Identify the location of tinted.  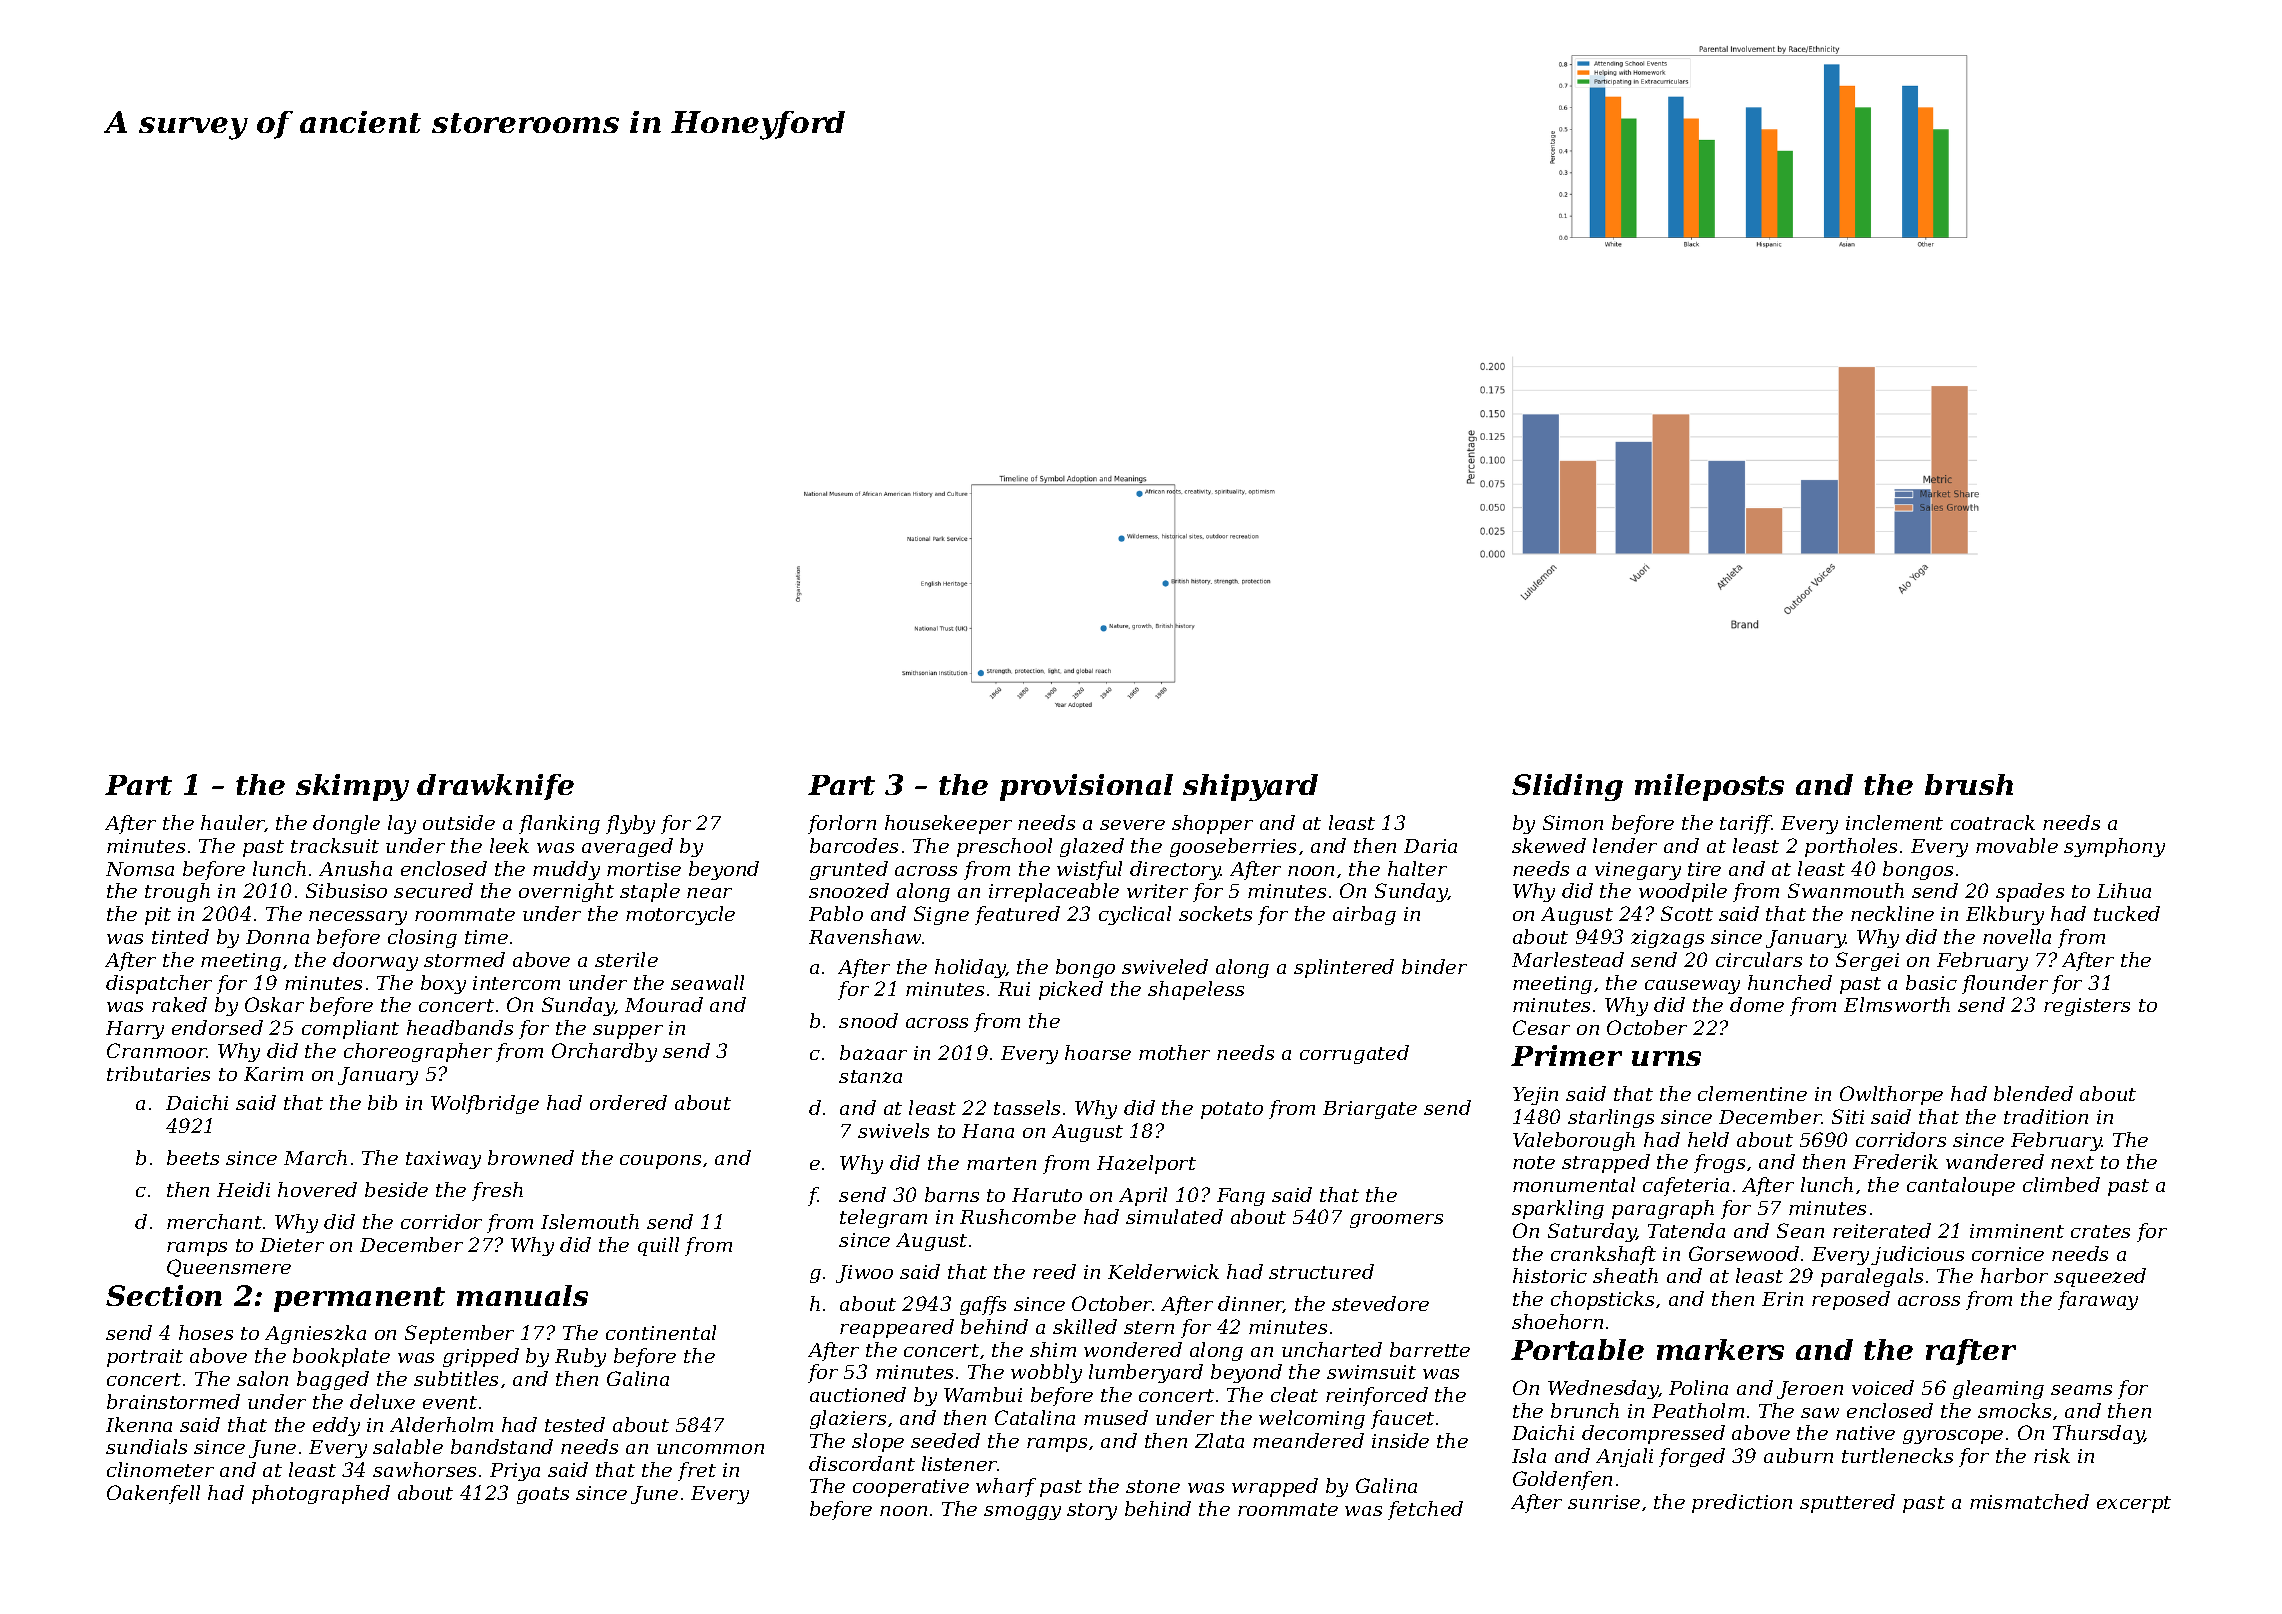
(180, 936).
